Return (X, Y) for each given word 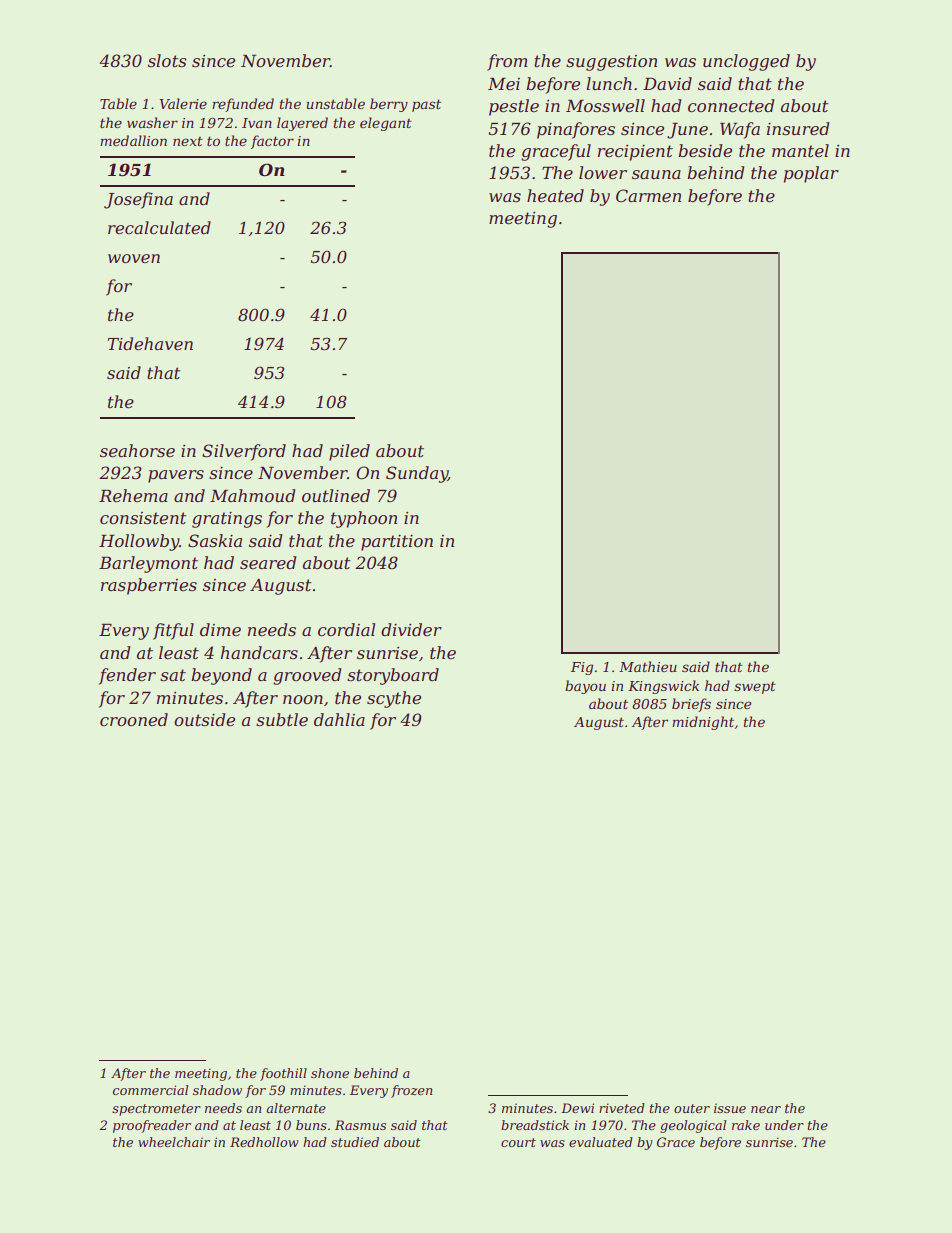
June (687, 131)
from (507, 62)
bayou (585, 687)
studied (355, 1142)
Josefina (138, 200)
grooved (307, 676)
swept (755, 688)
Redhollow (264, 1142)
